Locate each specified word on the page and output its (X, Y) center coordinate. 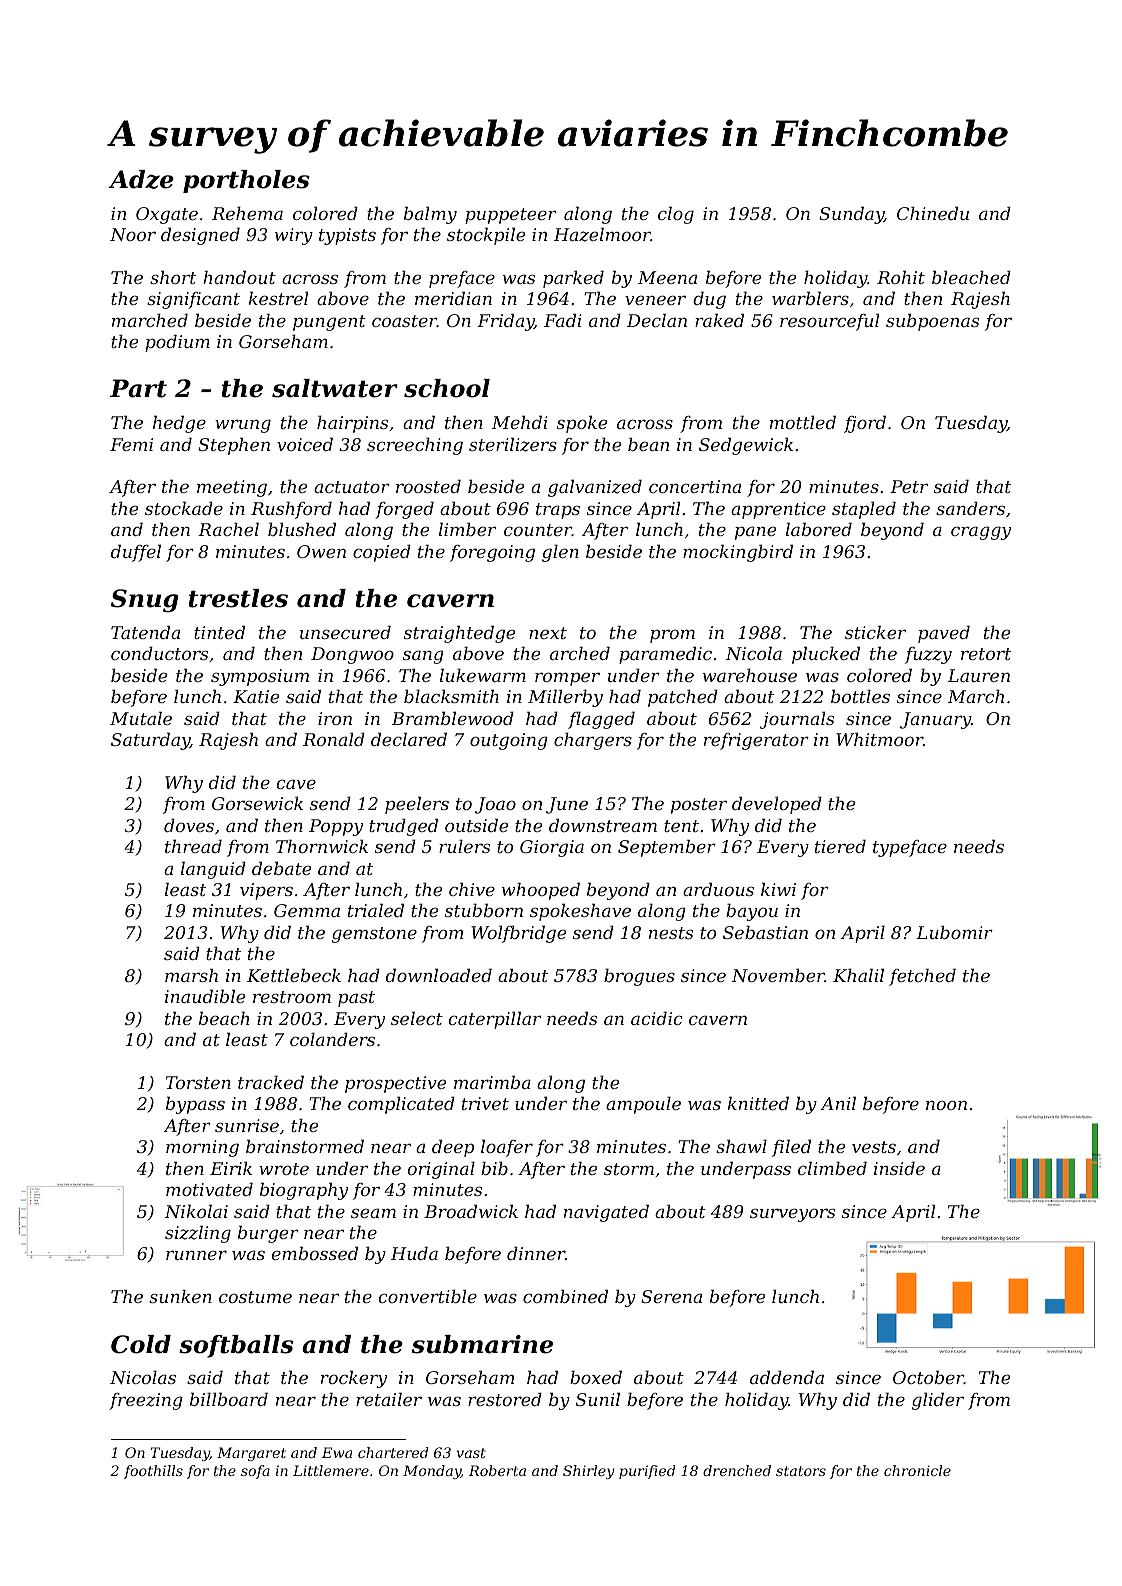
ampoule (643, 1105)
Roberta (497, 1470)
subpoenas (932, 322)
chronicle (917, 1470)
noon (946, 1105)
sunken (180, 1296)
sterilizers (513, 444)
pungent (329, 323)
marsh (191, 975)
